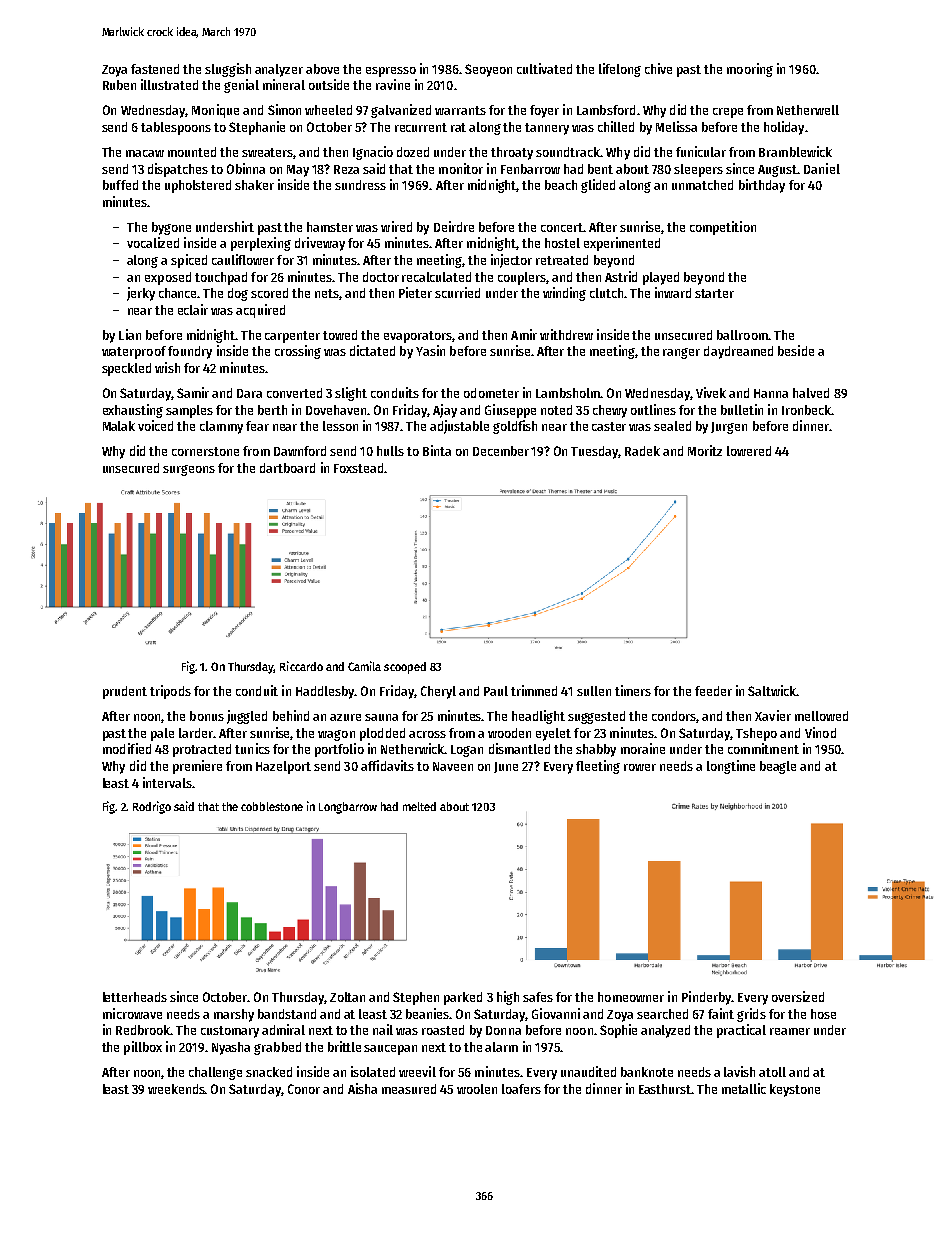 The image size is (952, 1233). Describe the element at coordinates (795, 1090) in the screenshot. I see `keystone` at that location.
